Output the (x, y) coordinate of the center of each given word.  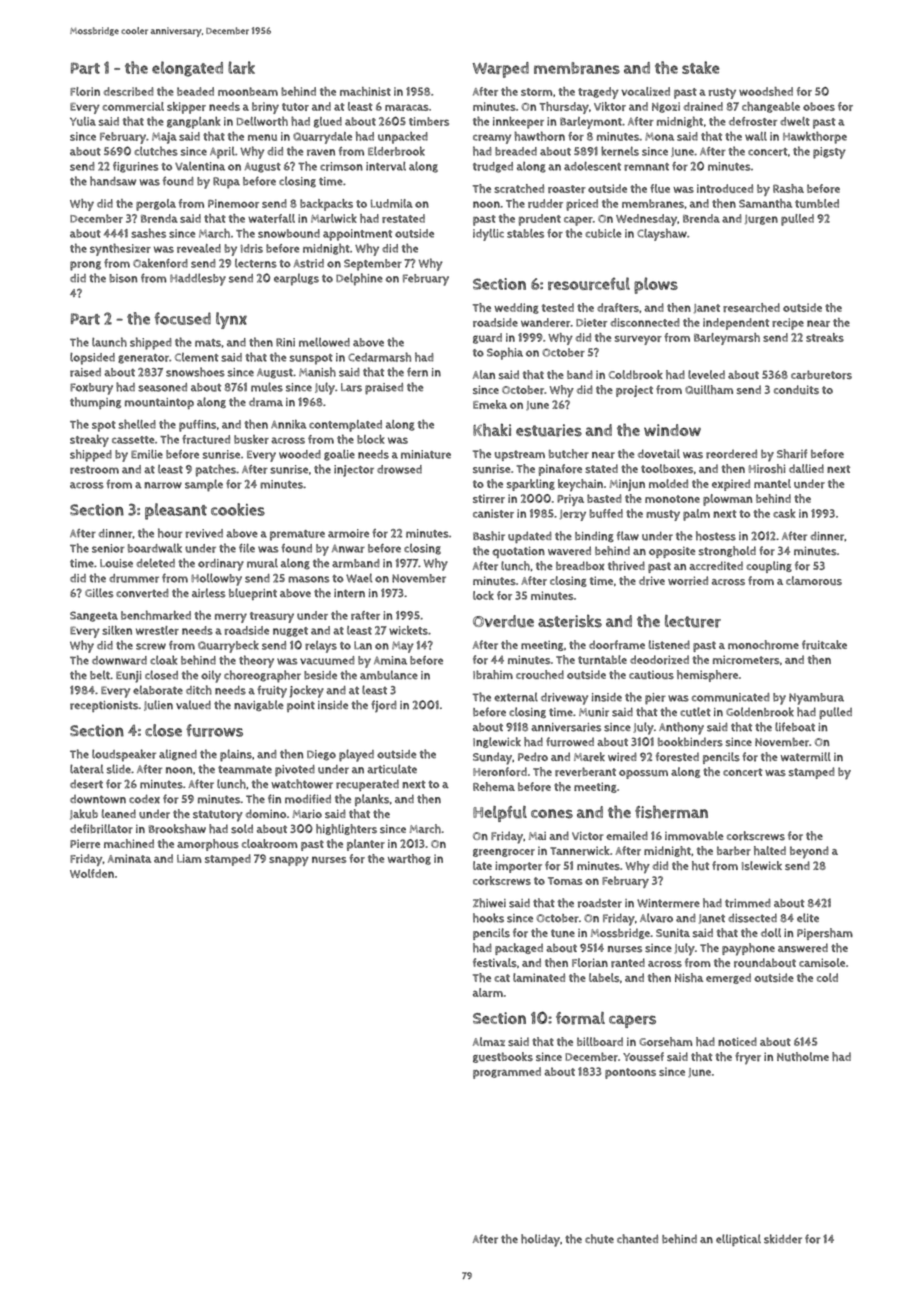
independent (736, 324)
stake (701, 67)
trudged (493, 167)
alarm (488, 992)
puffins (197, 426)
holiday (540, 1240)
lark (241, 67)
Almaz (489, 1041)
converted (142, 593)
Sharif (792, 454)
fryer (748, 1058)
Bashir (489, 536)
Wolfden (92, 873)
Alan (484, 374)
